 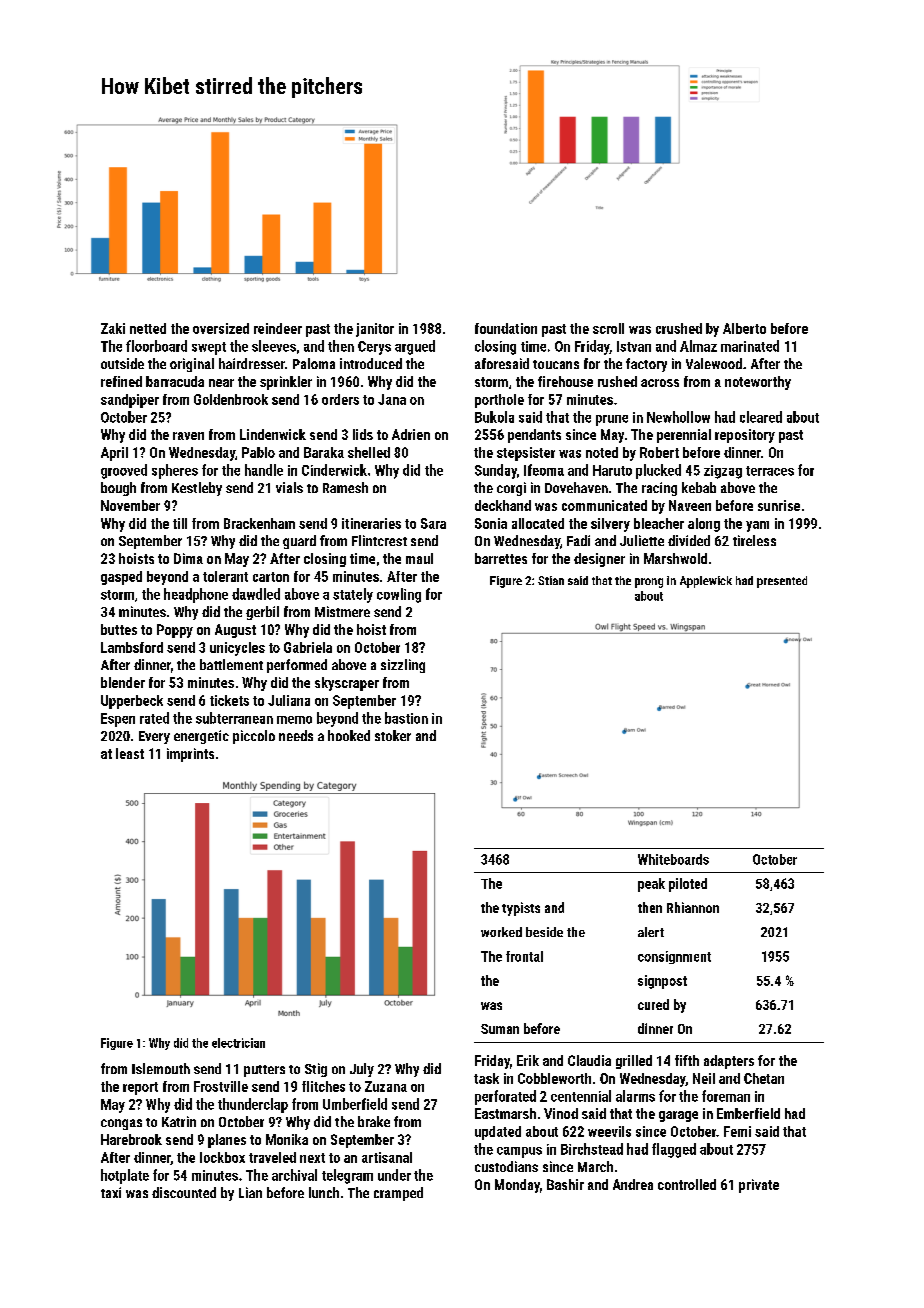 What do you see at coordinates (673, 859) in the screenshot?
I see `Whiteboards` at bounding box center [673, 859].
